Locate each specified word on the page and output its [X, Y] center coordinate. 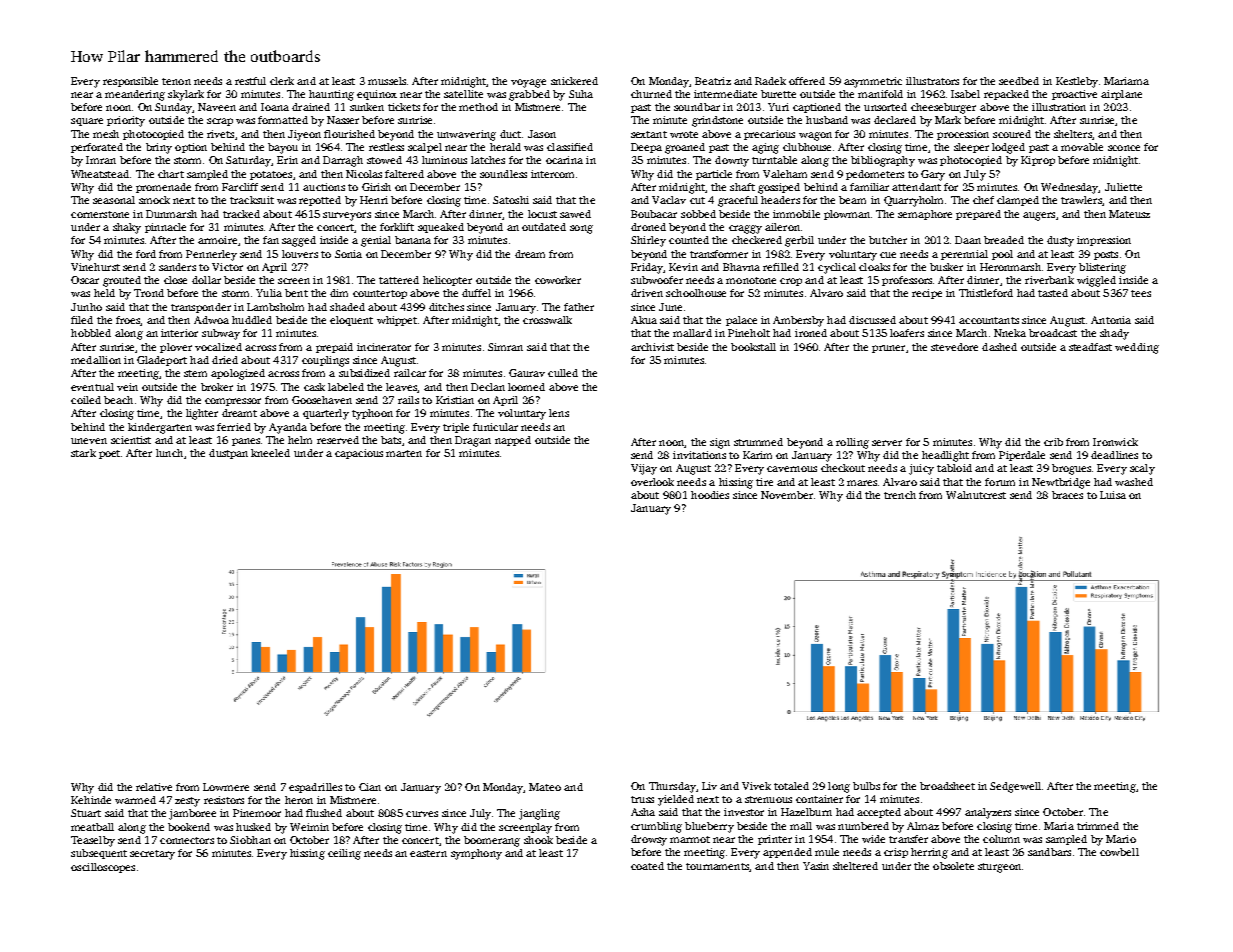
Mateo [545, 787]
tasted [1053, 293]
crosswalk [547, 320]
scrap [220, 122]
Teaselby [93, 841]
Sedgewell [1015, 787]
